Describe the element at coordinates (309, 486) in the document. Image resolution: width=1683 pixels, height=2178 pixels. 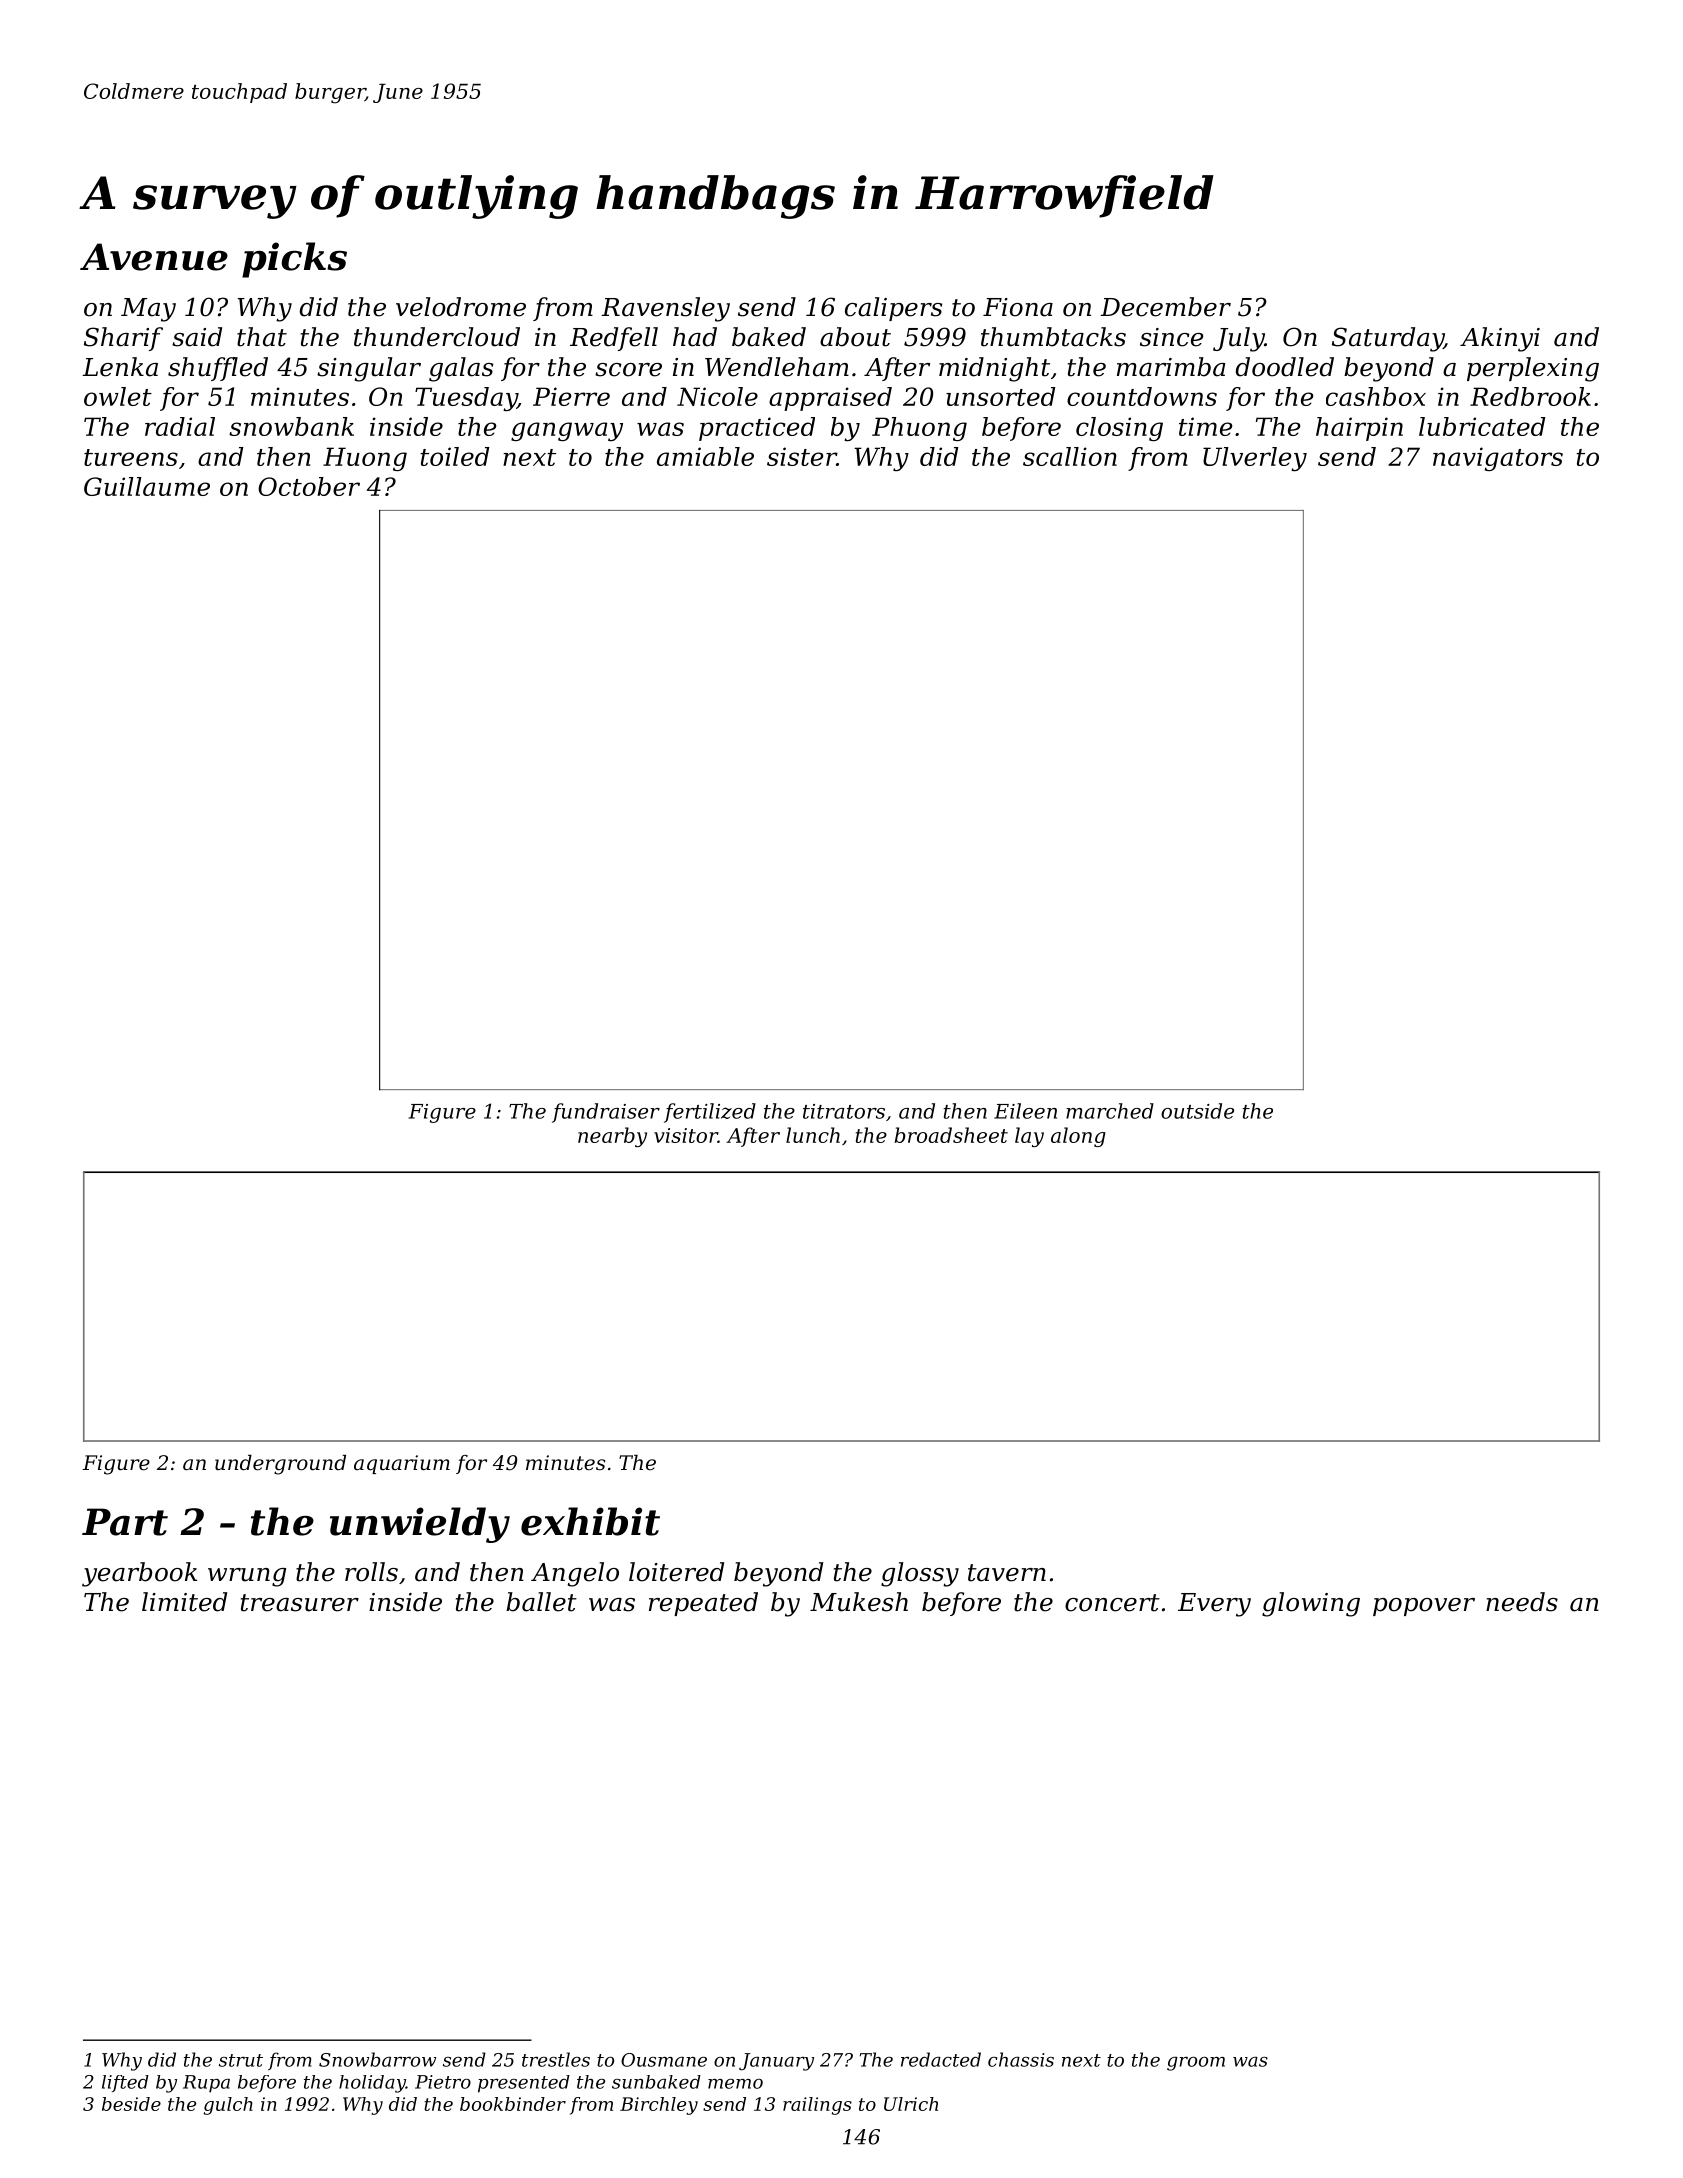
I see `October` at that location.
